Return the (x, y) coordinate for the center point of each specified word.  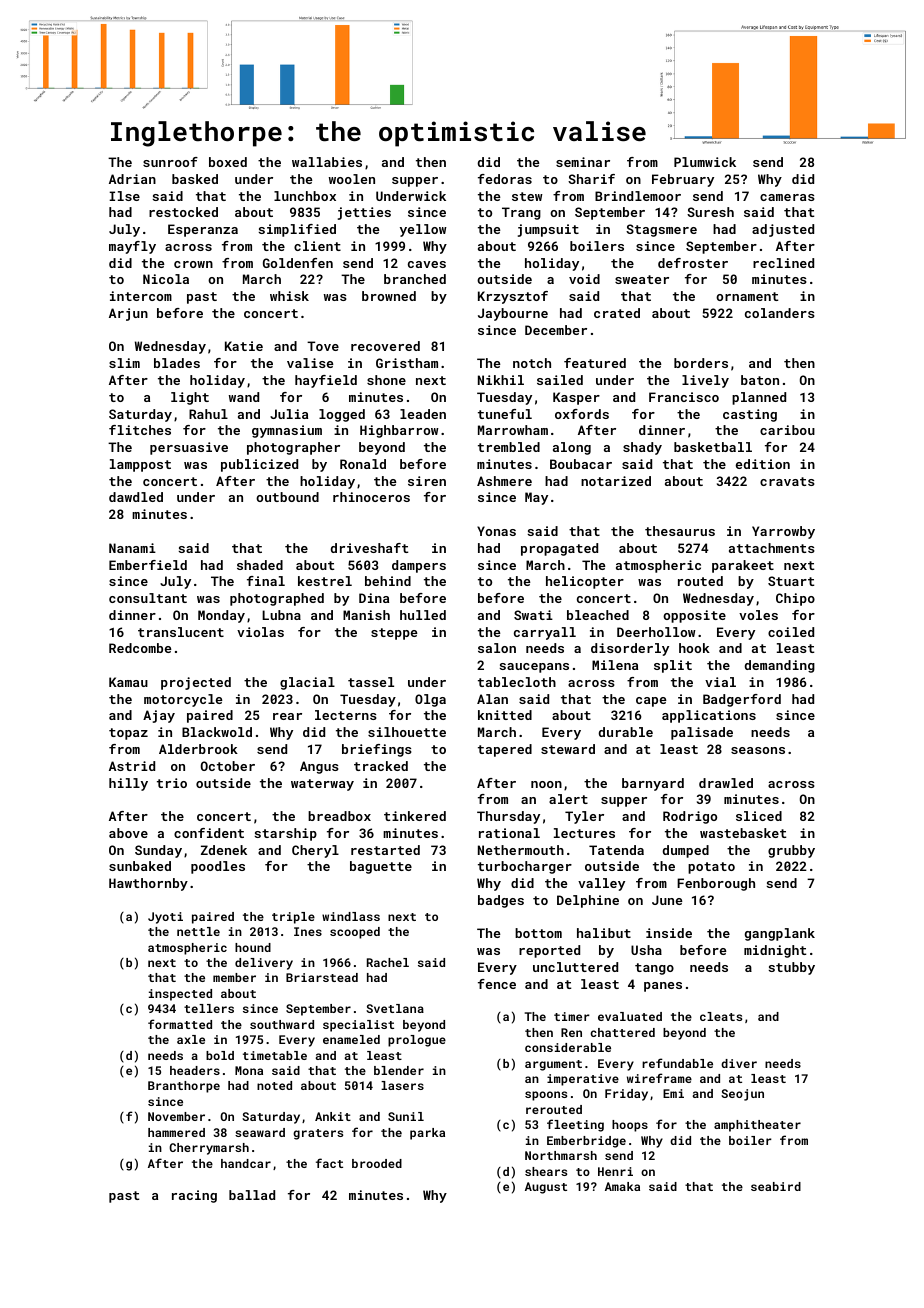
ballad (252, 1195)
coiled (791, 632)
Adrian (132, 179)
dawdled (136, 497)
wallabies (327, 162)
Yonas (496, 531)
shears (546, 1171)
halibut (604, 933)
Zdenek (224, 850)
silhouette (407, 732)
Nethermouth (521, 850)
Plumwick (705, 162)
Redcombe (140, 648)
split (673, 666)
